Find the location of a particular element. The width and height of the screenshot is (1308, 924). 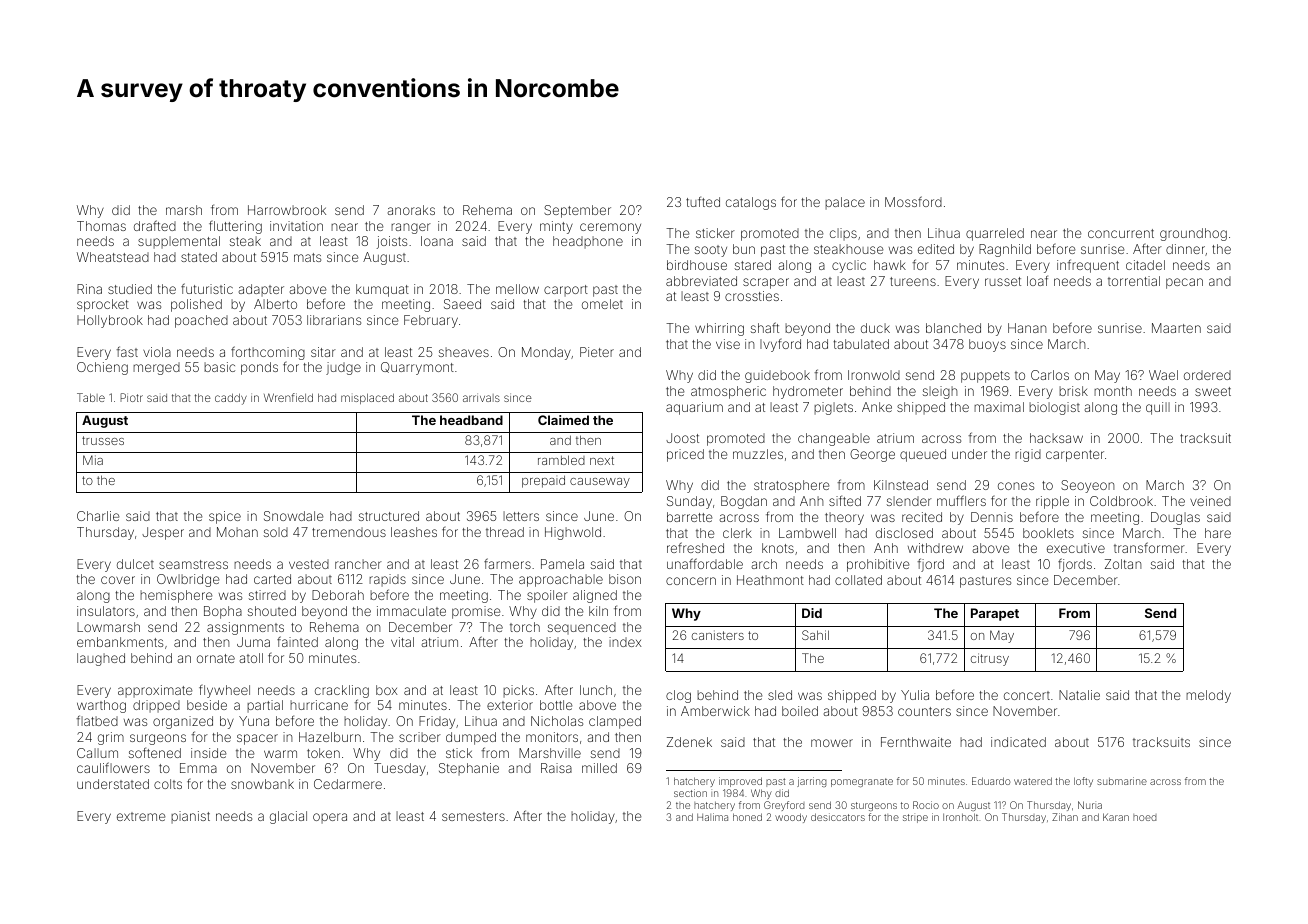

spice is located at coordinates (225, 517).
